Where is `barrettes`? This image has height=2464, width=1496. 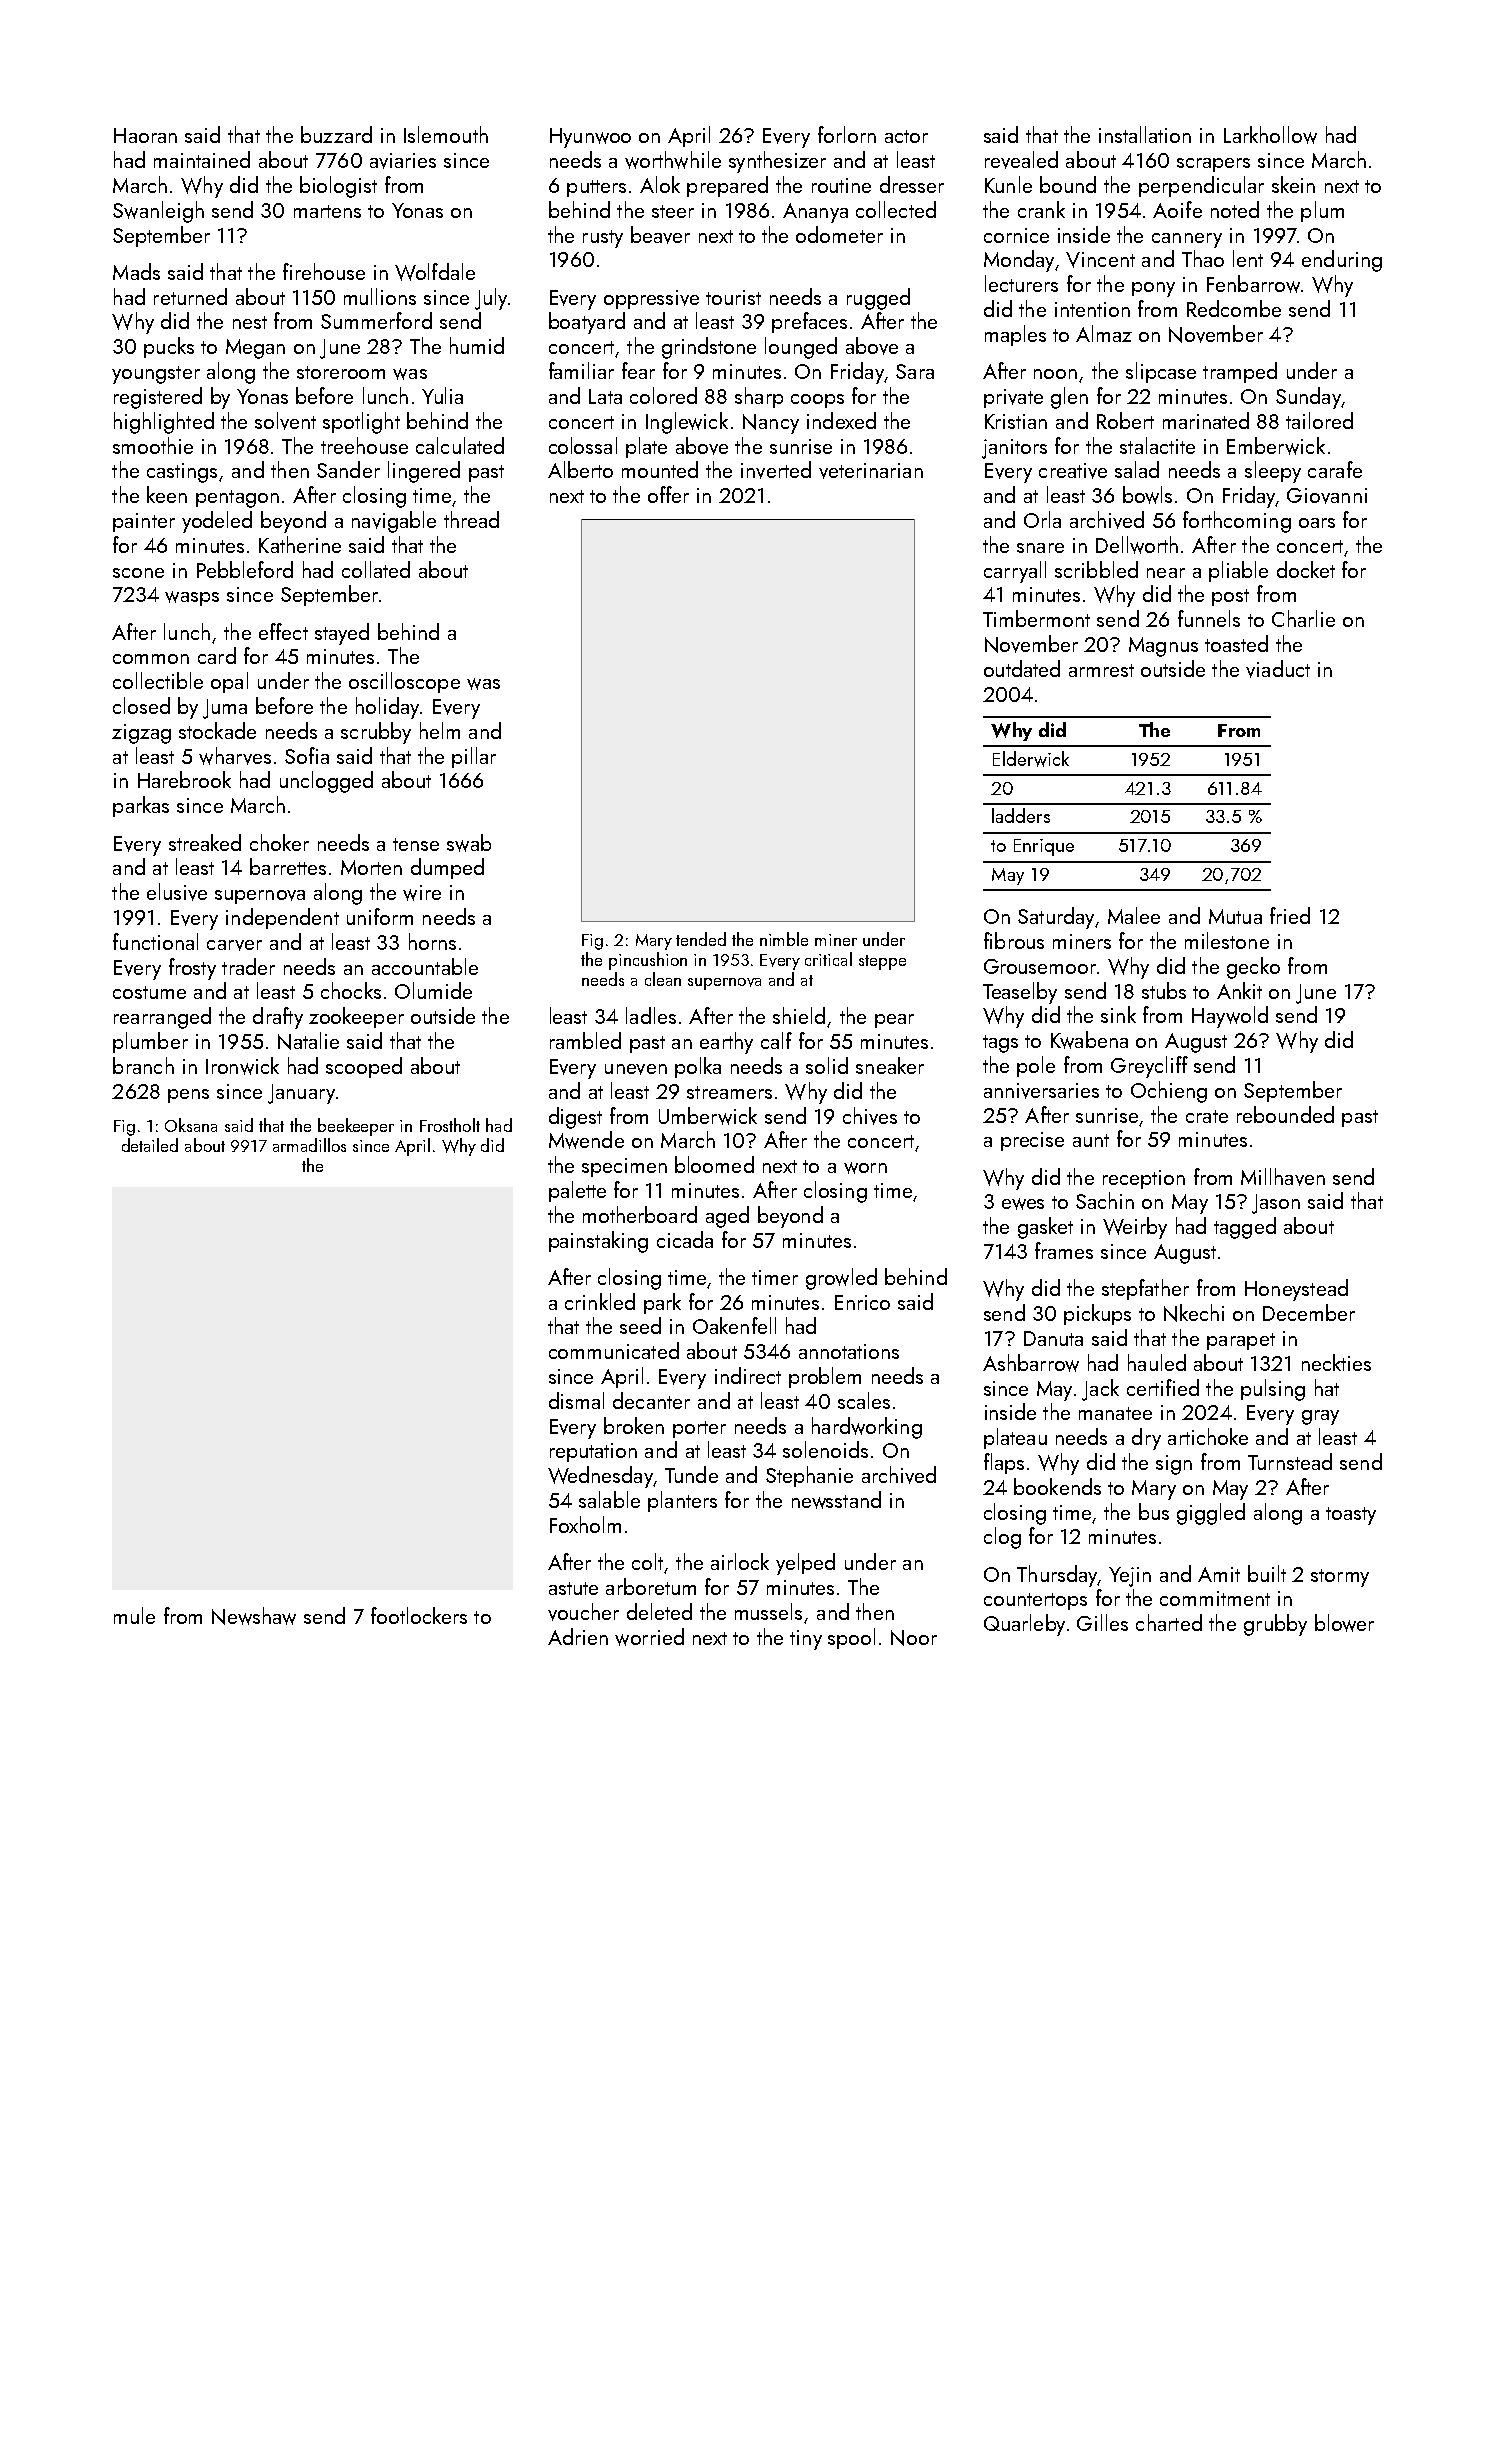 barrettes is located at coordinates (288, 866).
